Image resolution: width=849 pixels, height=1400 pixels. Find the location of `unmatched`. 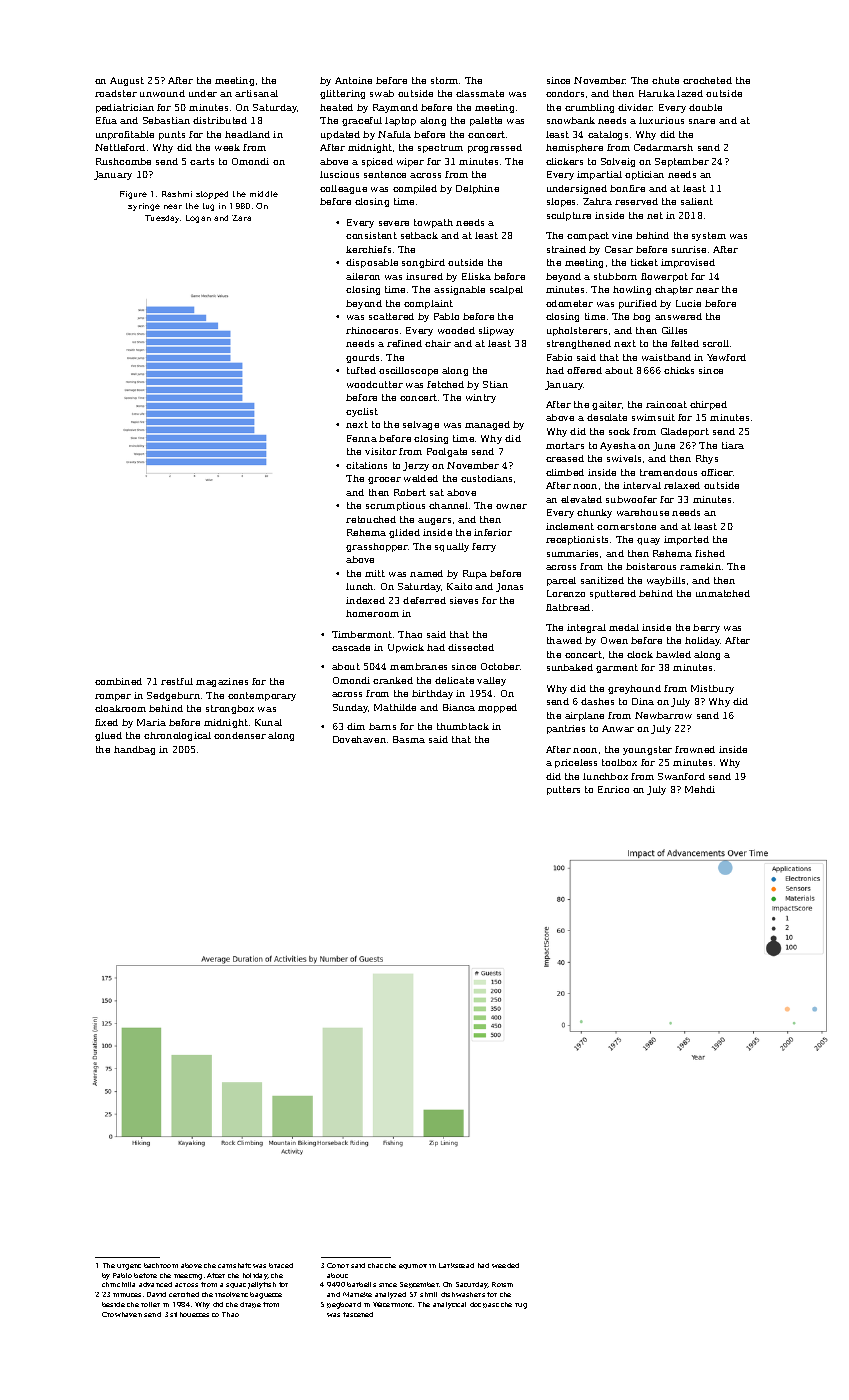

unmatched is located at coordinates (723, 593).
